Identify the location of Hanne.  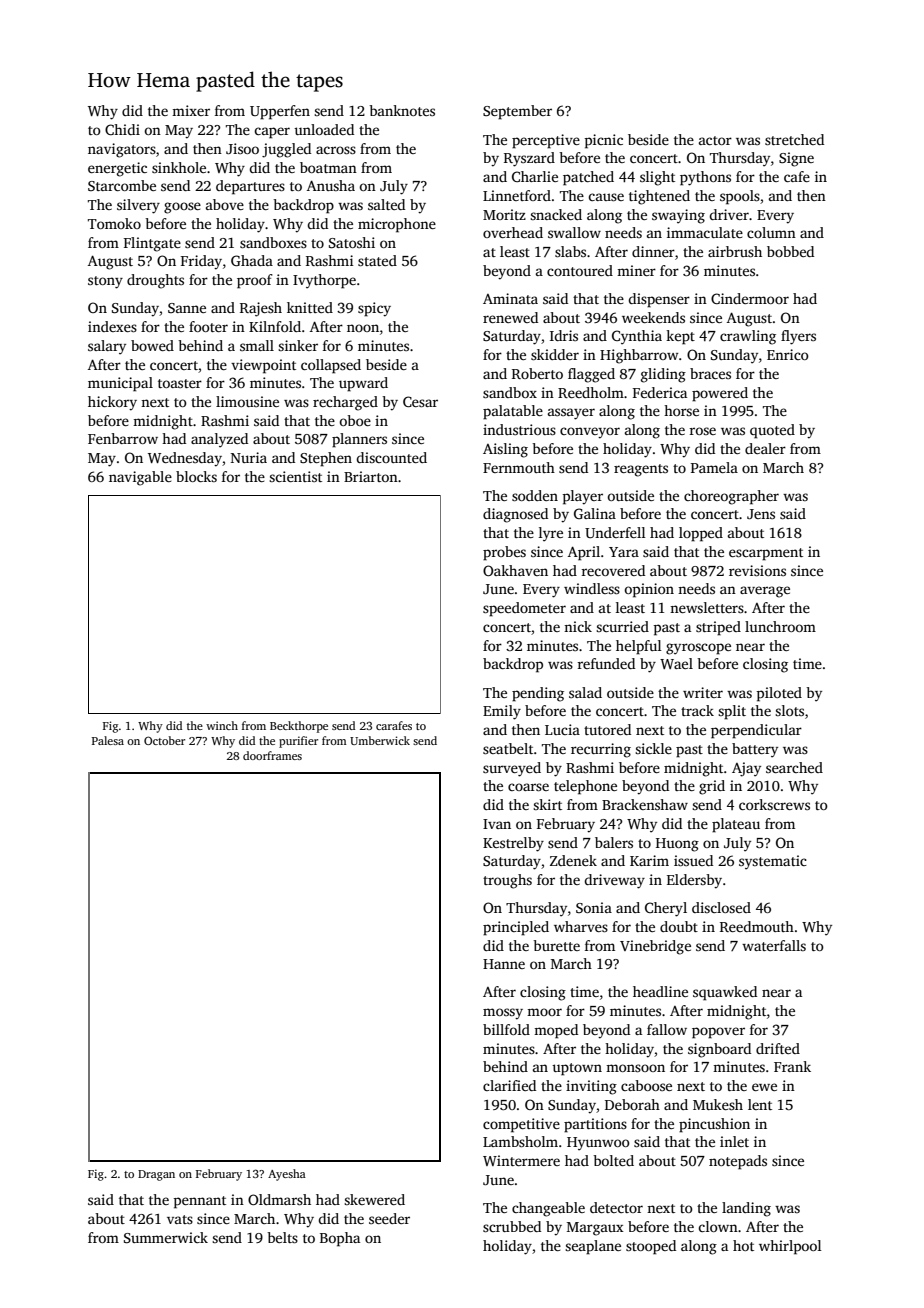
(504, 964).
